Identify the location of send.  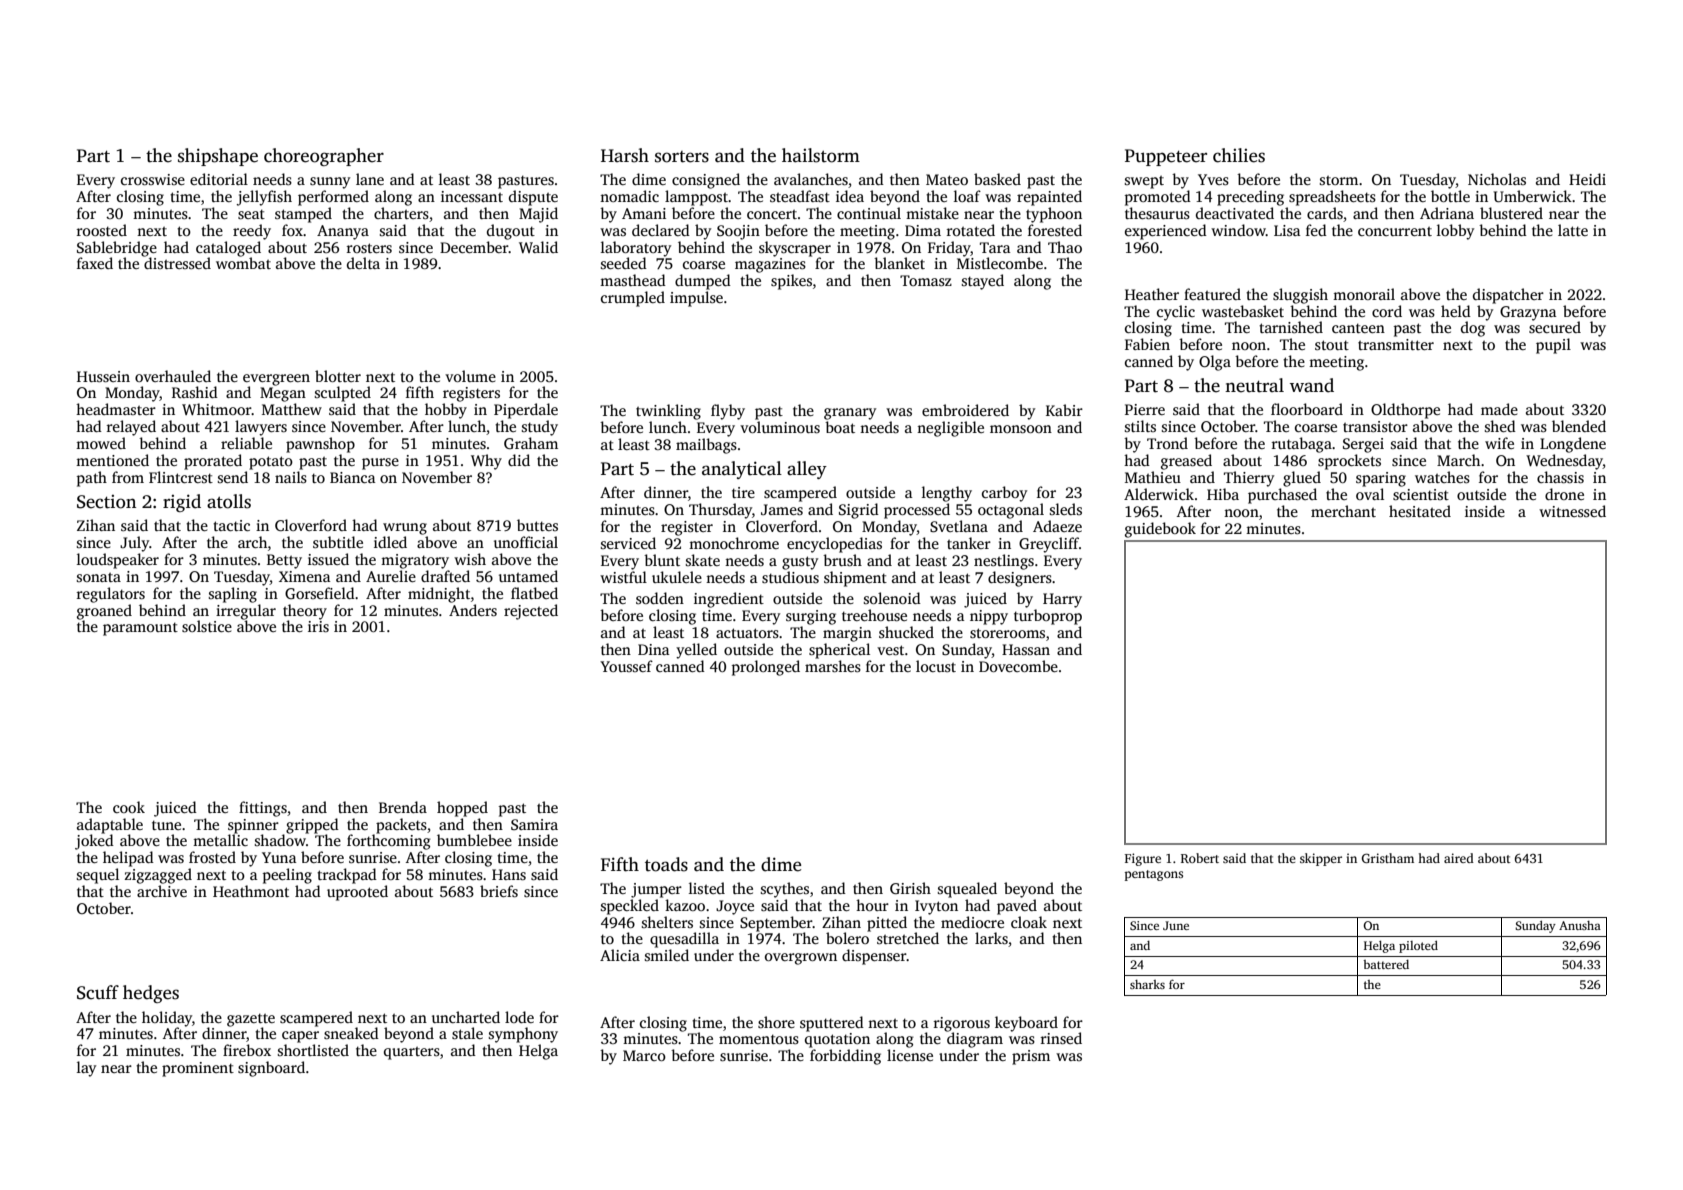
(233, 477).
